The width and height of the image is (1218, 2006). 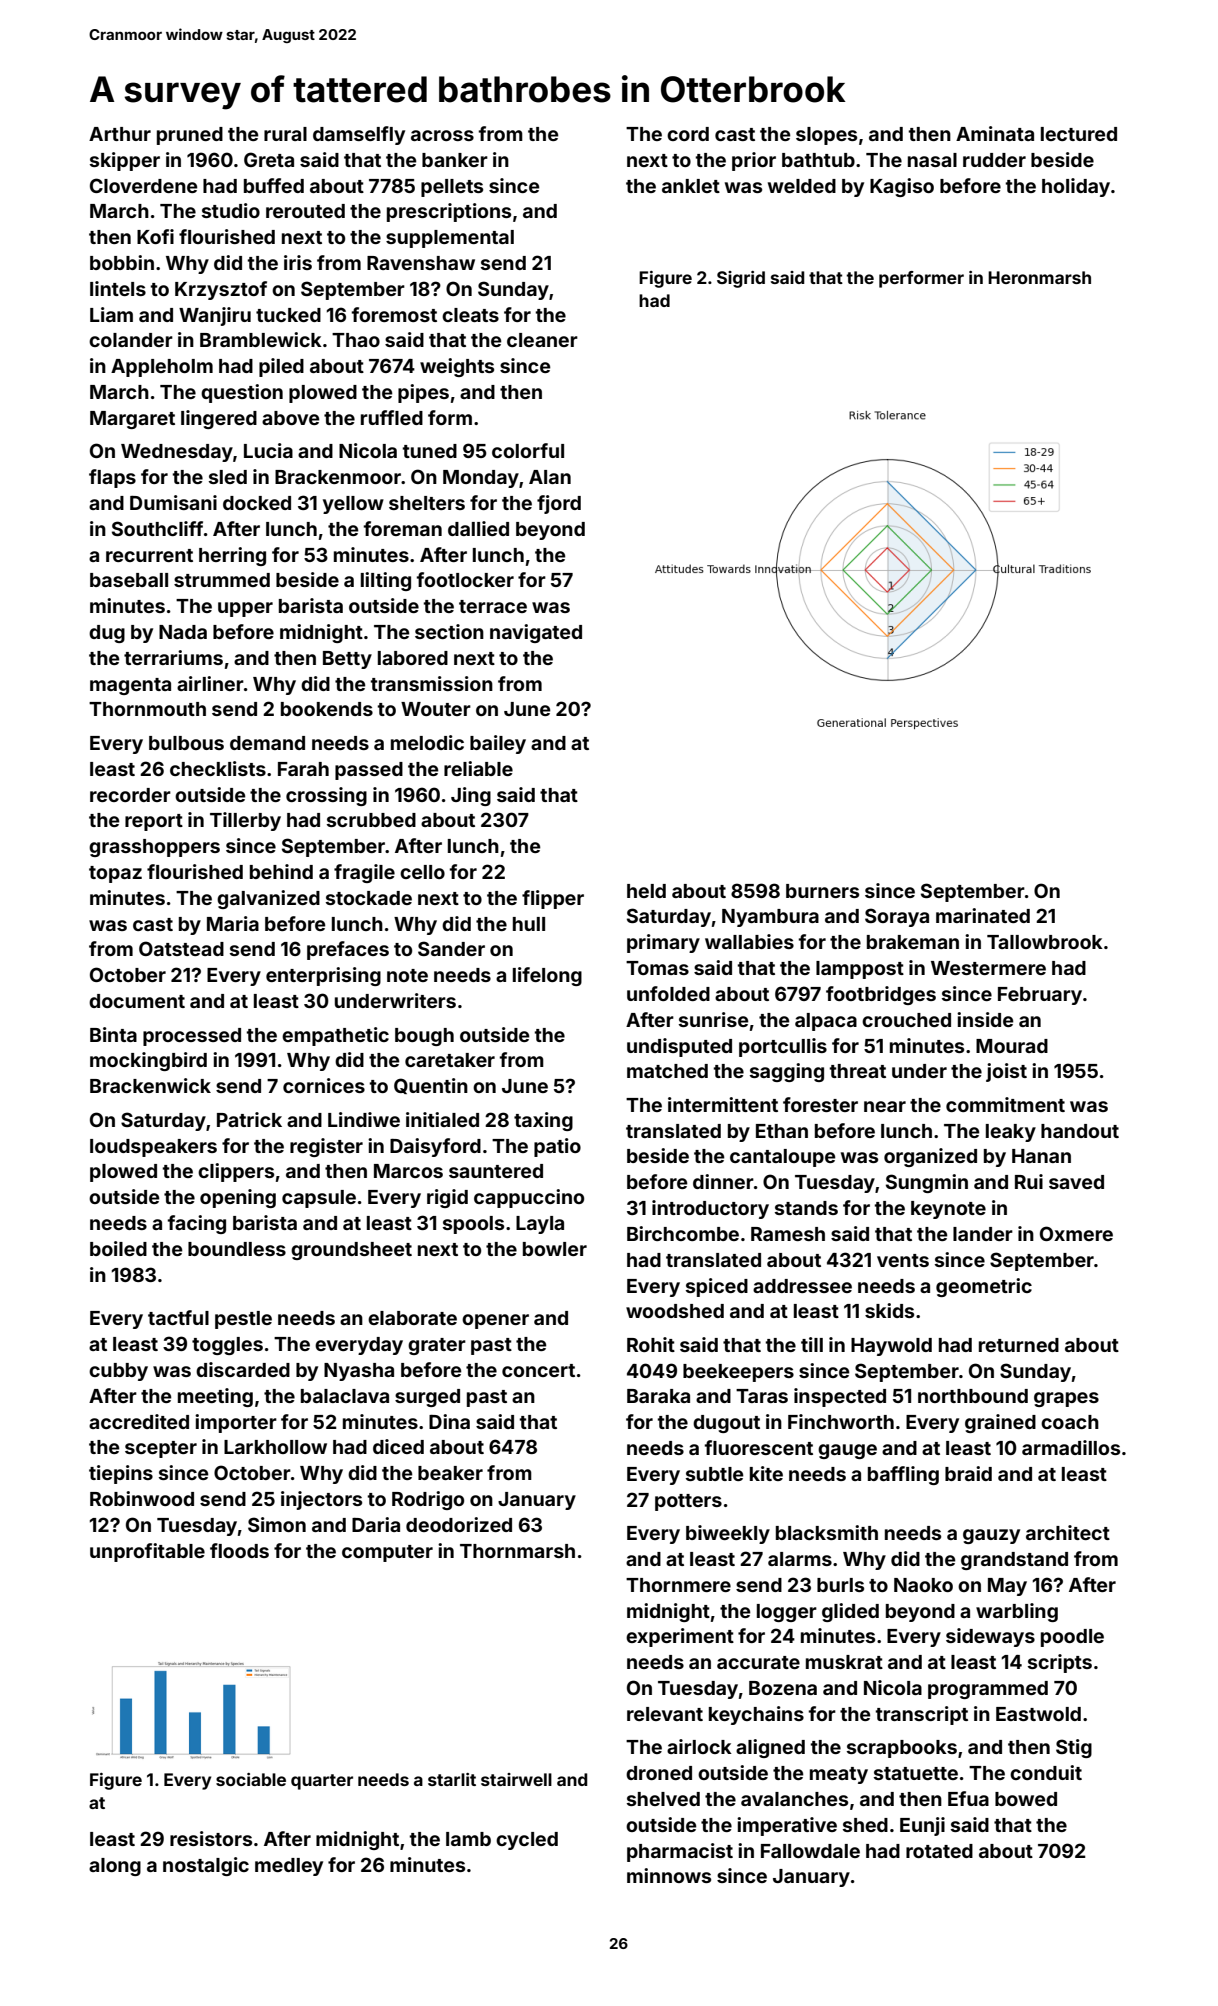 What do you see at coordinates (741, 279) in the image?
I see `Sigrid` at bounding box center [741, 279].
